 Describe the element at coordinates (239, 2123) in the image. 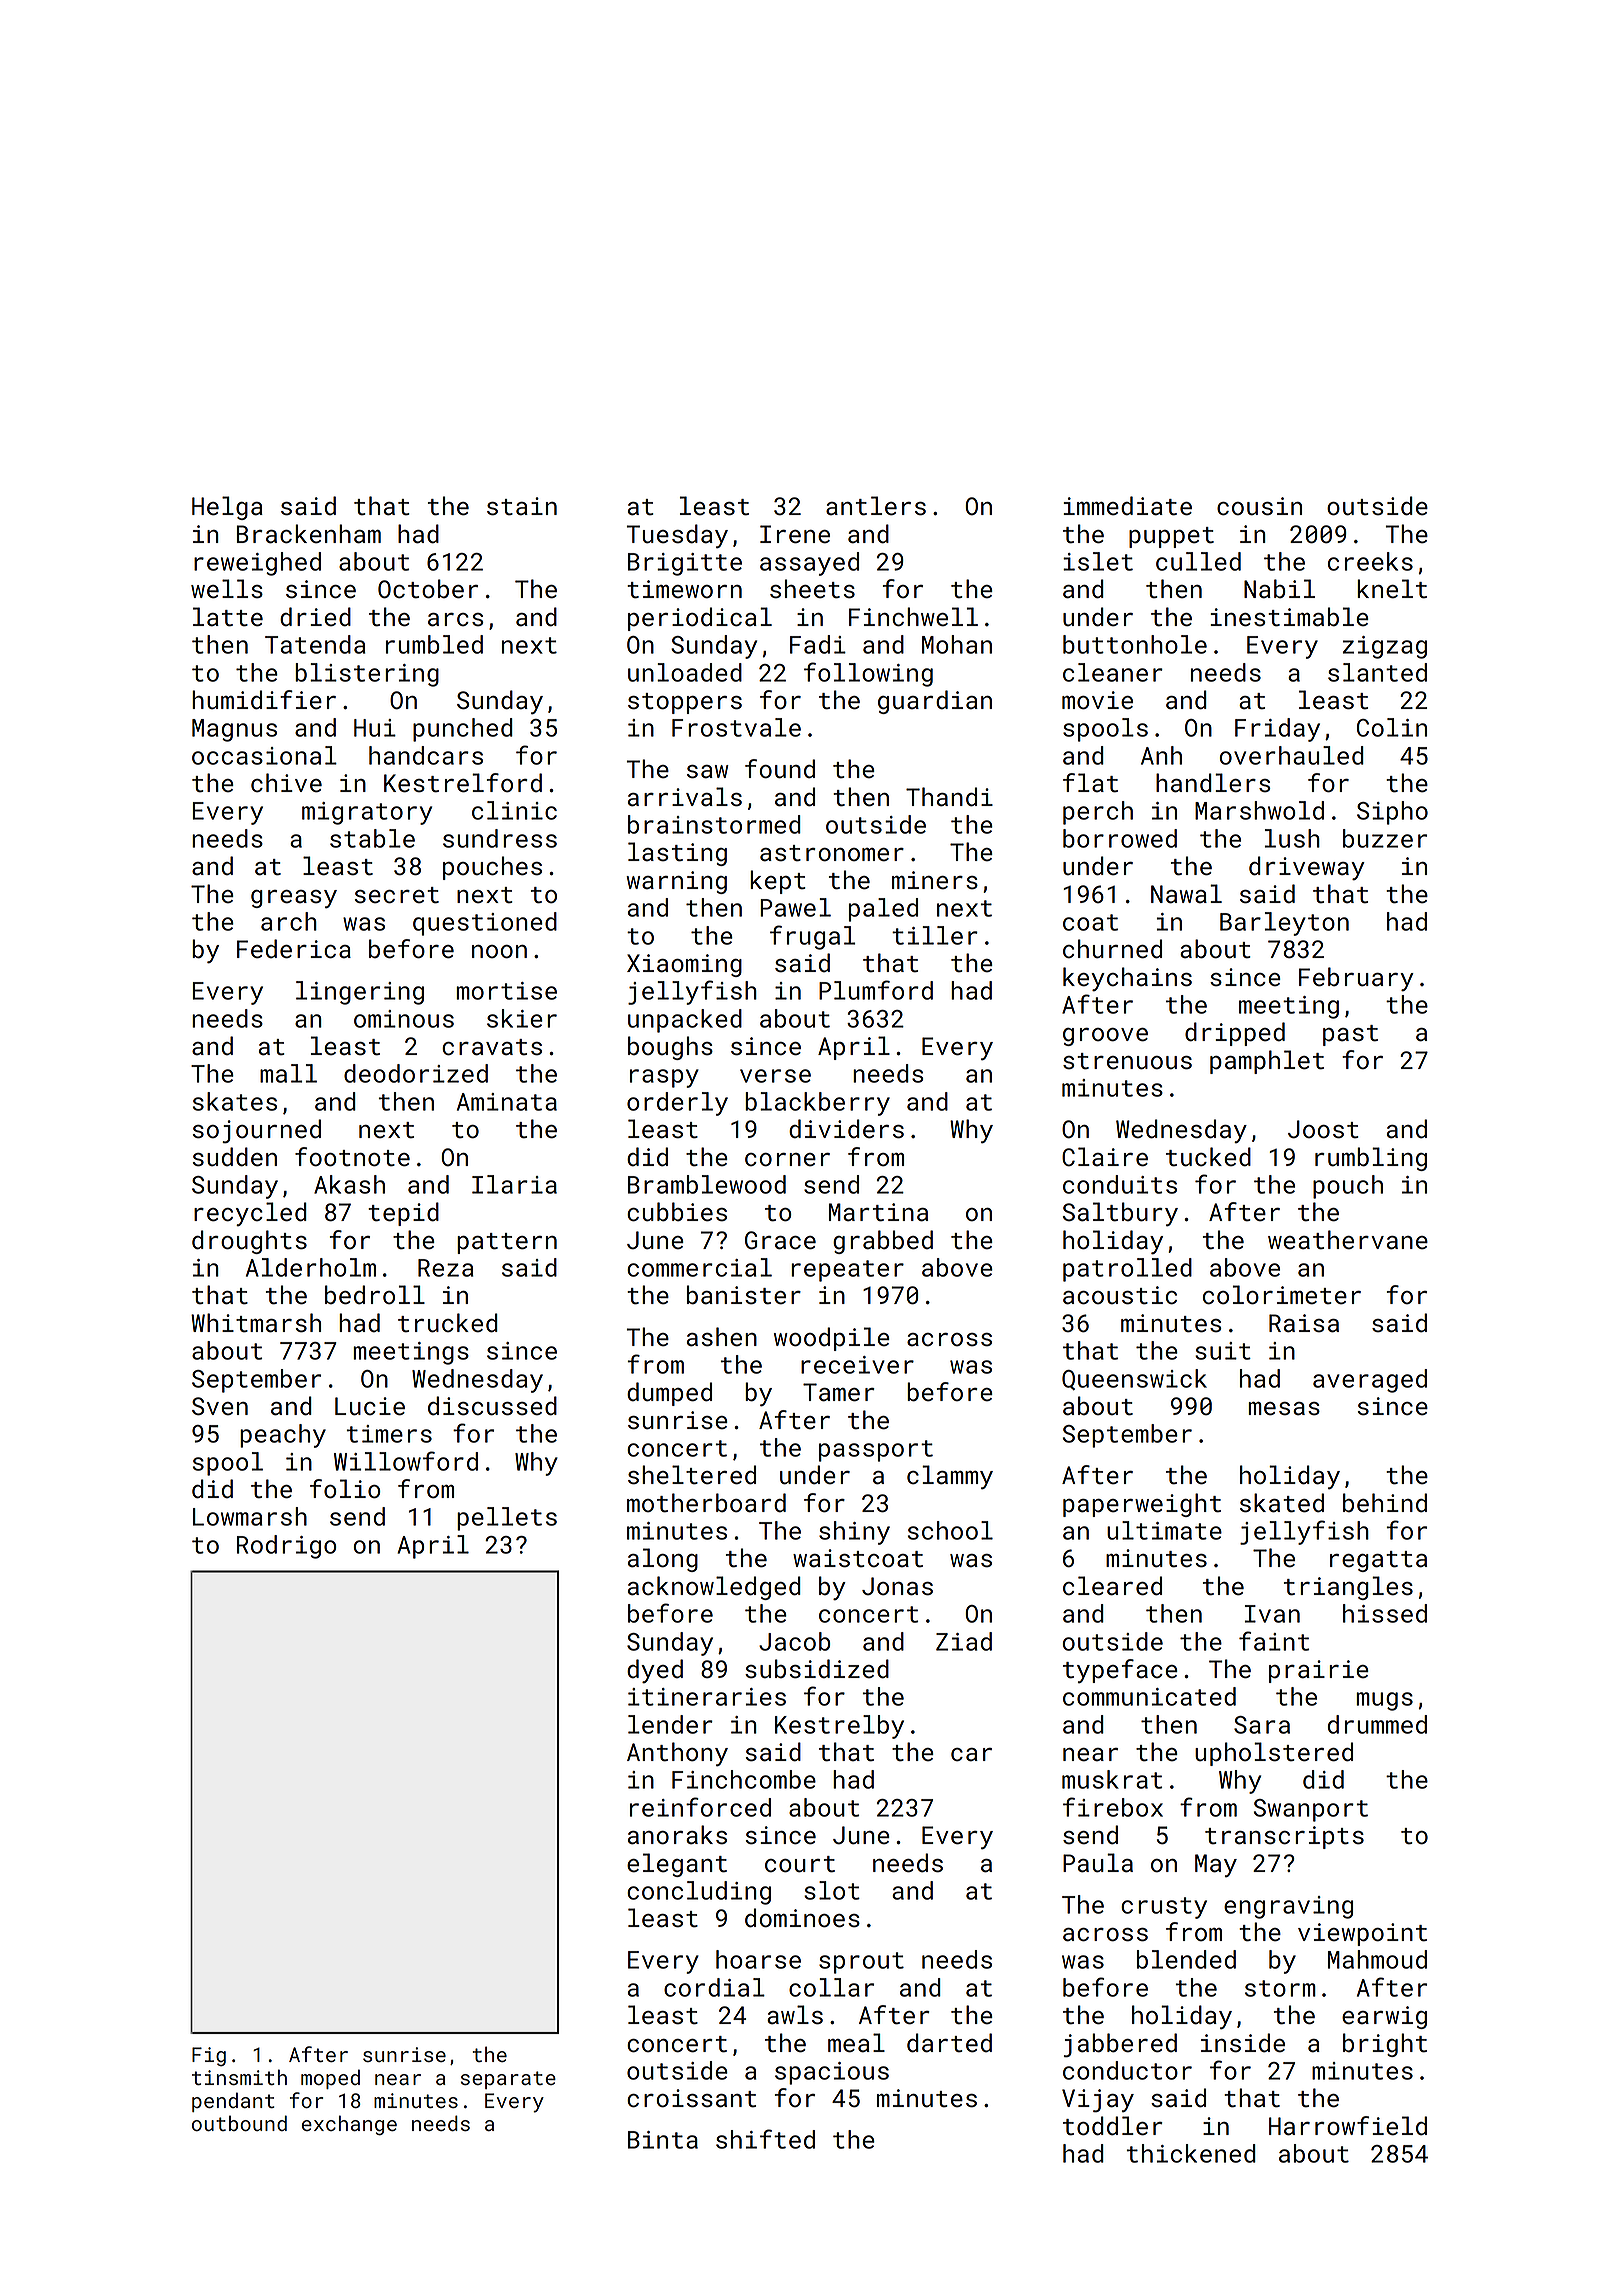

I see `outbound` at that location.
